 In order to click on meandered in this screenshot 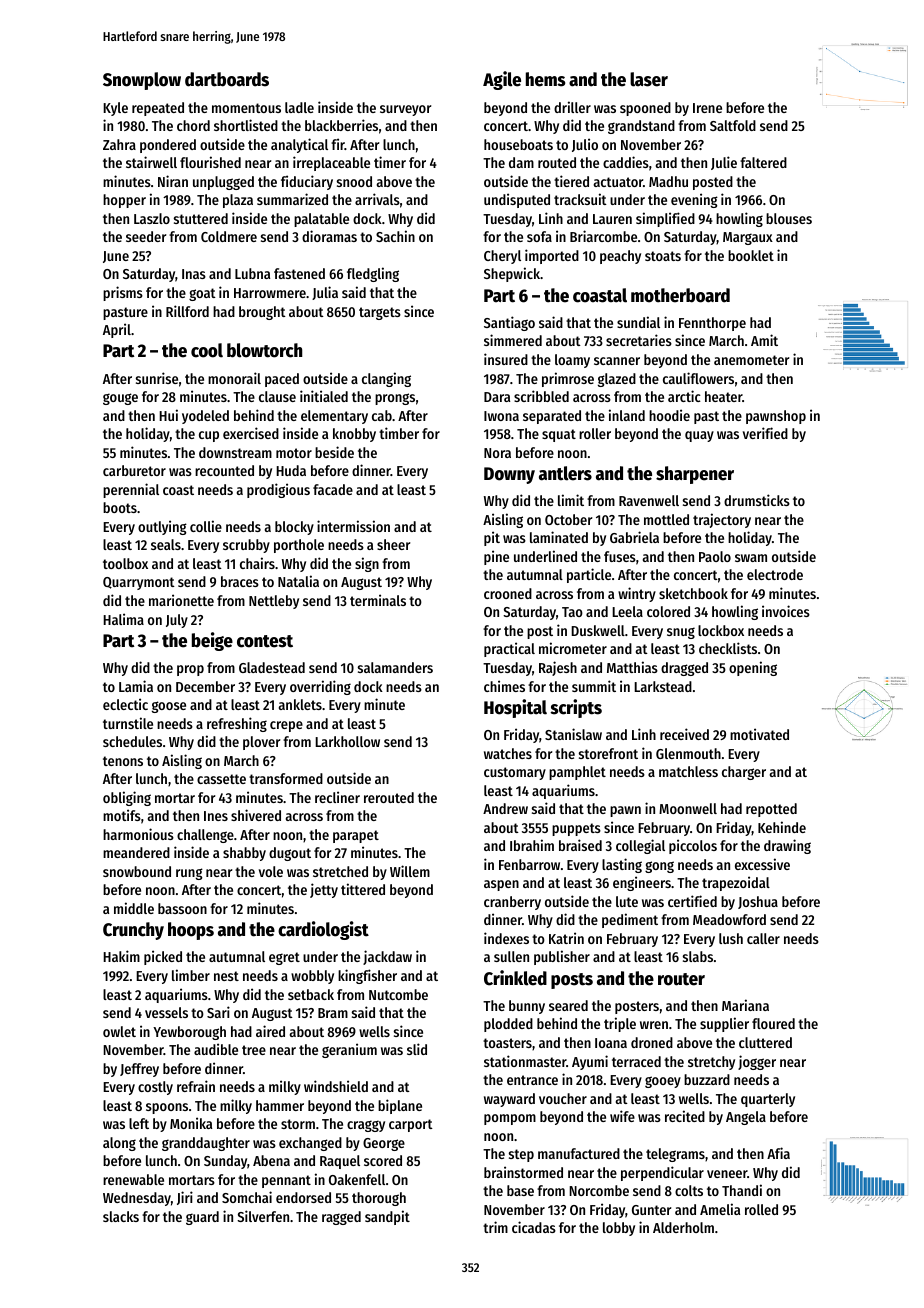, I will do `click(136, 852)`.
